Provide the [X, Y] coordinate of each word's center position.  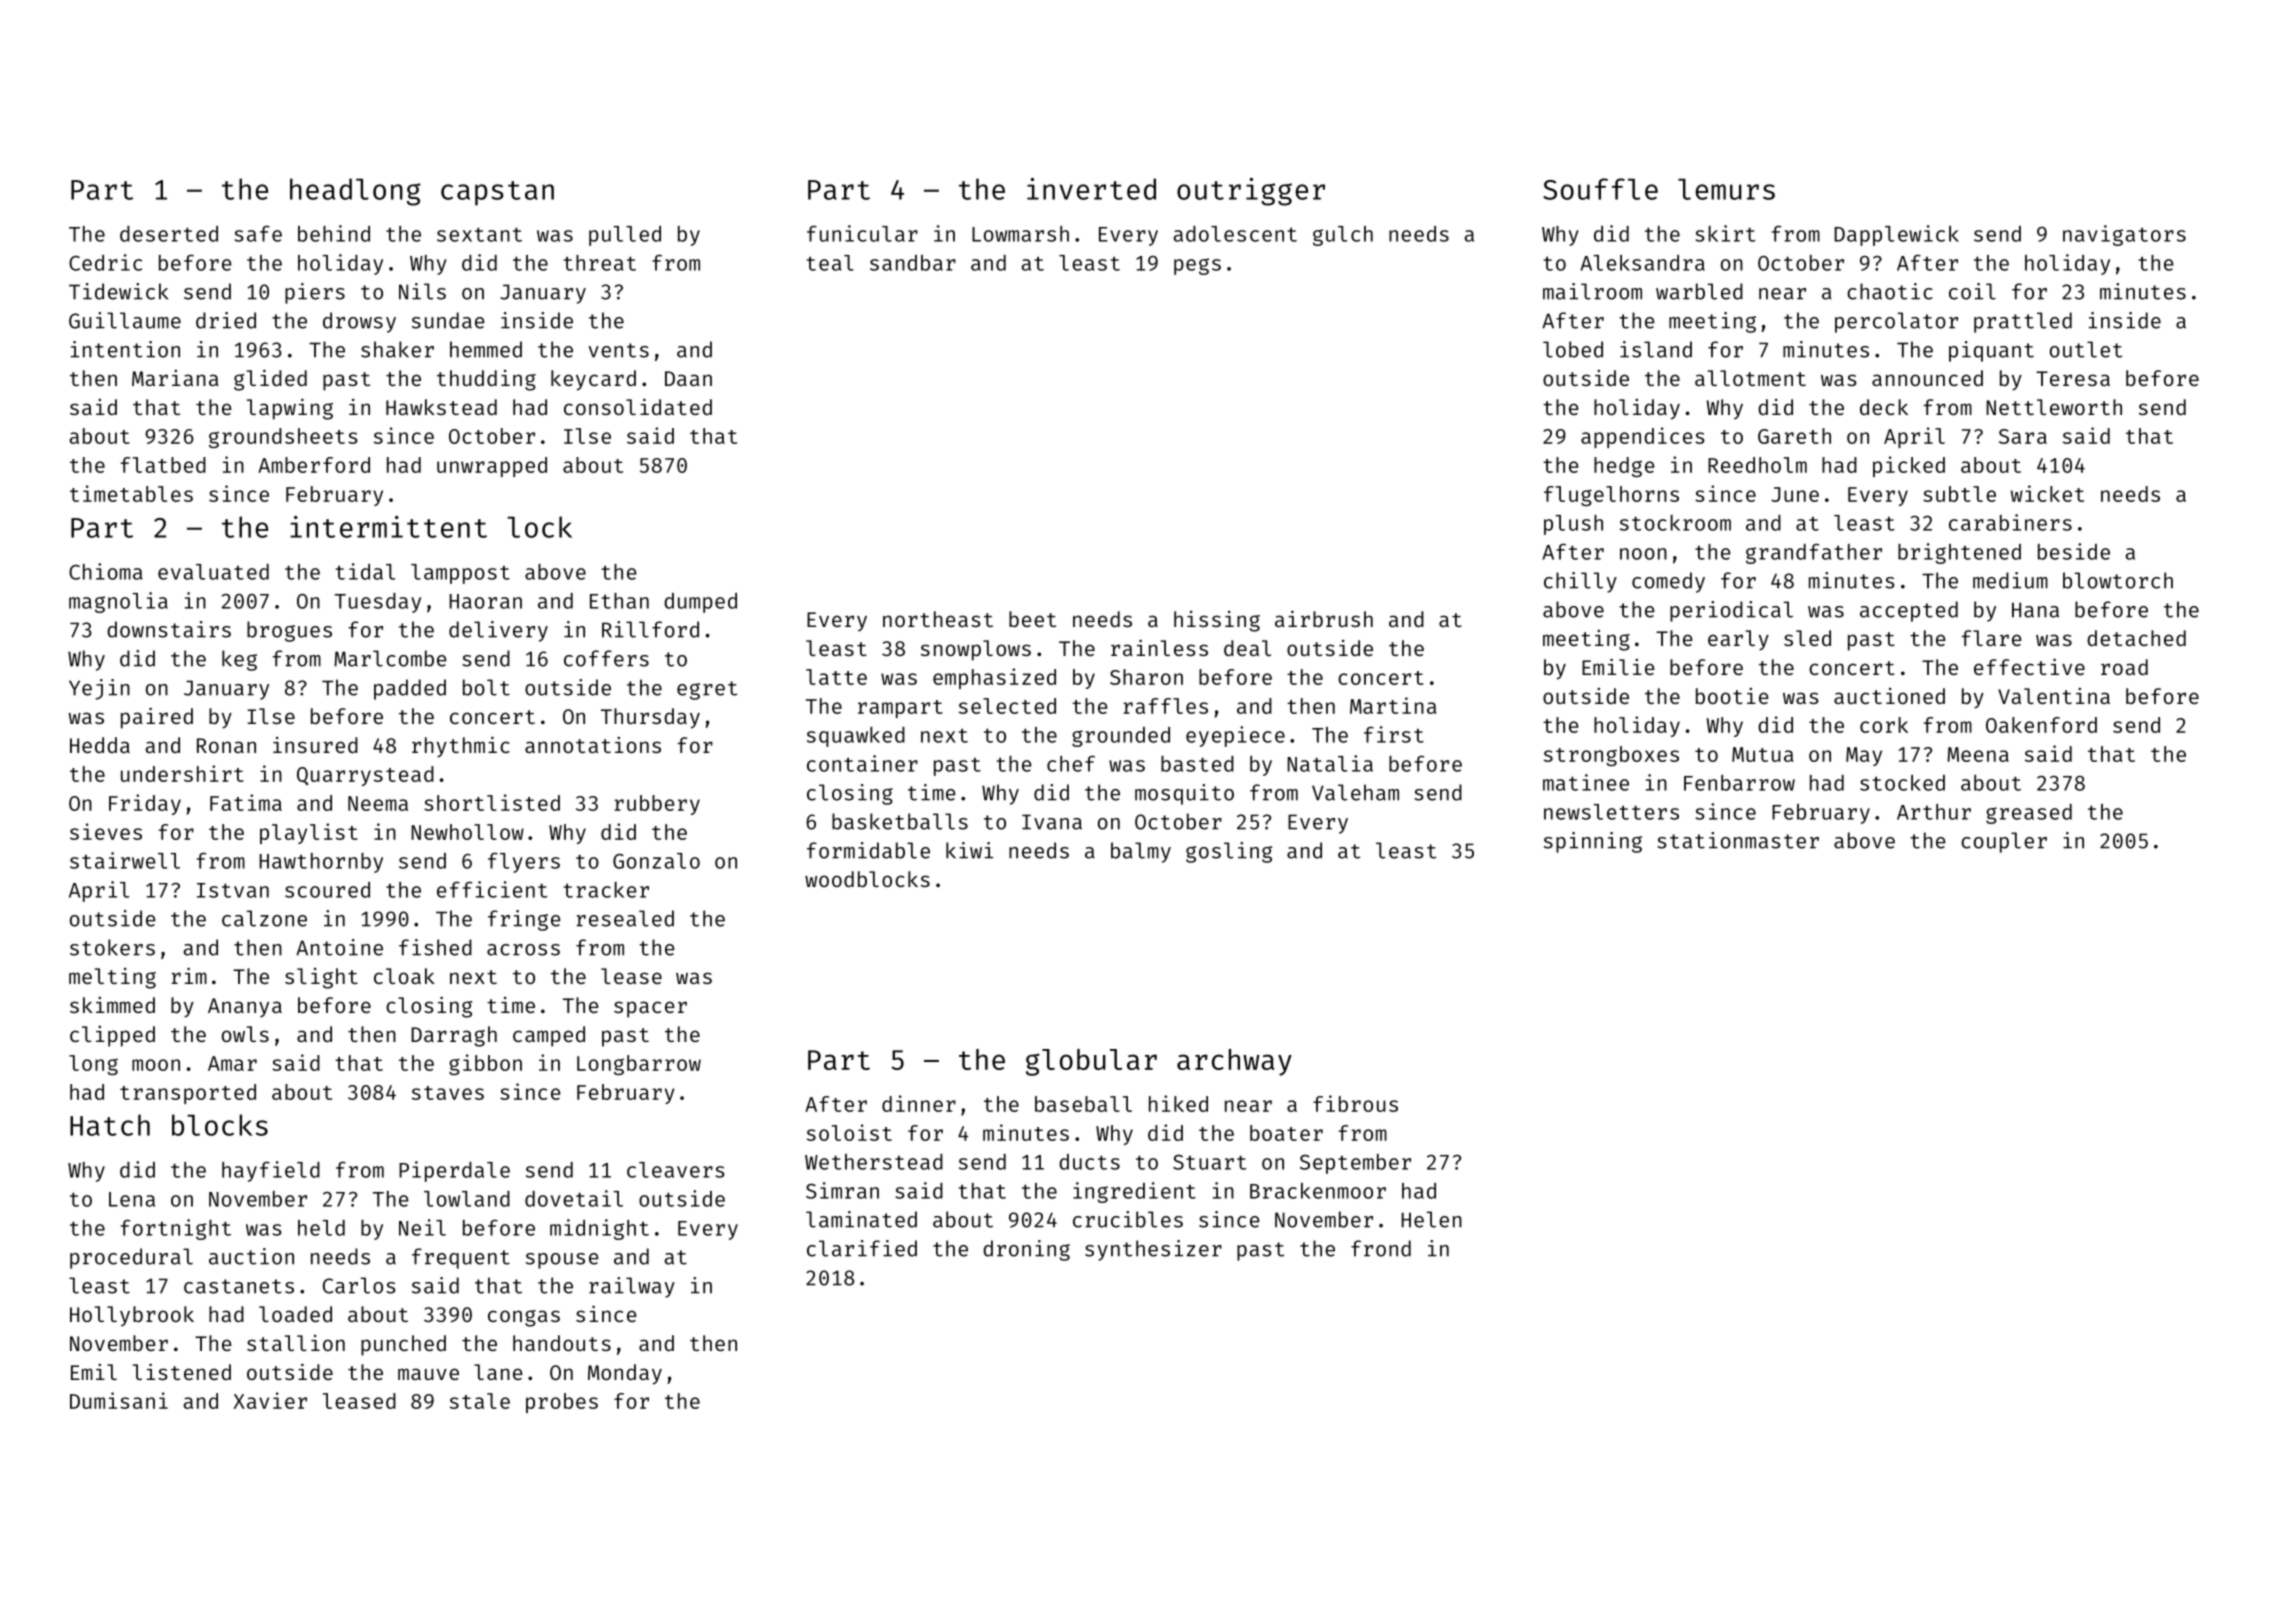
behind [334, 233]
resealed [625, 918]
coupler [2004, 842]
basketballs [900, 821]
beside [2074, 551]
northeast [938, 619]
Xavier [270, 1400]
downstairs [169, 629]
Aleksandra [1642, 263]
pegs [1197, 266]
